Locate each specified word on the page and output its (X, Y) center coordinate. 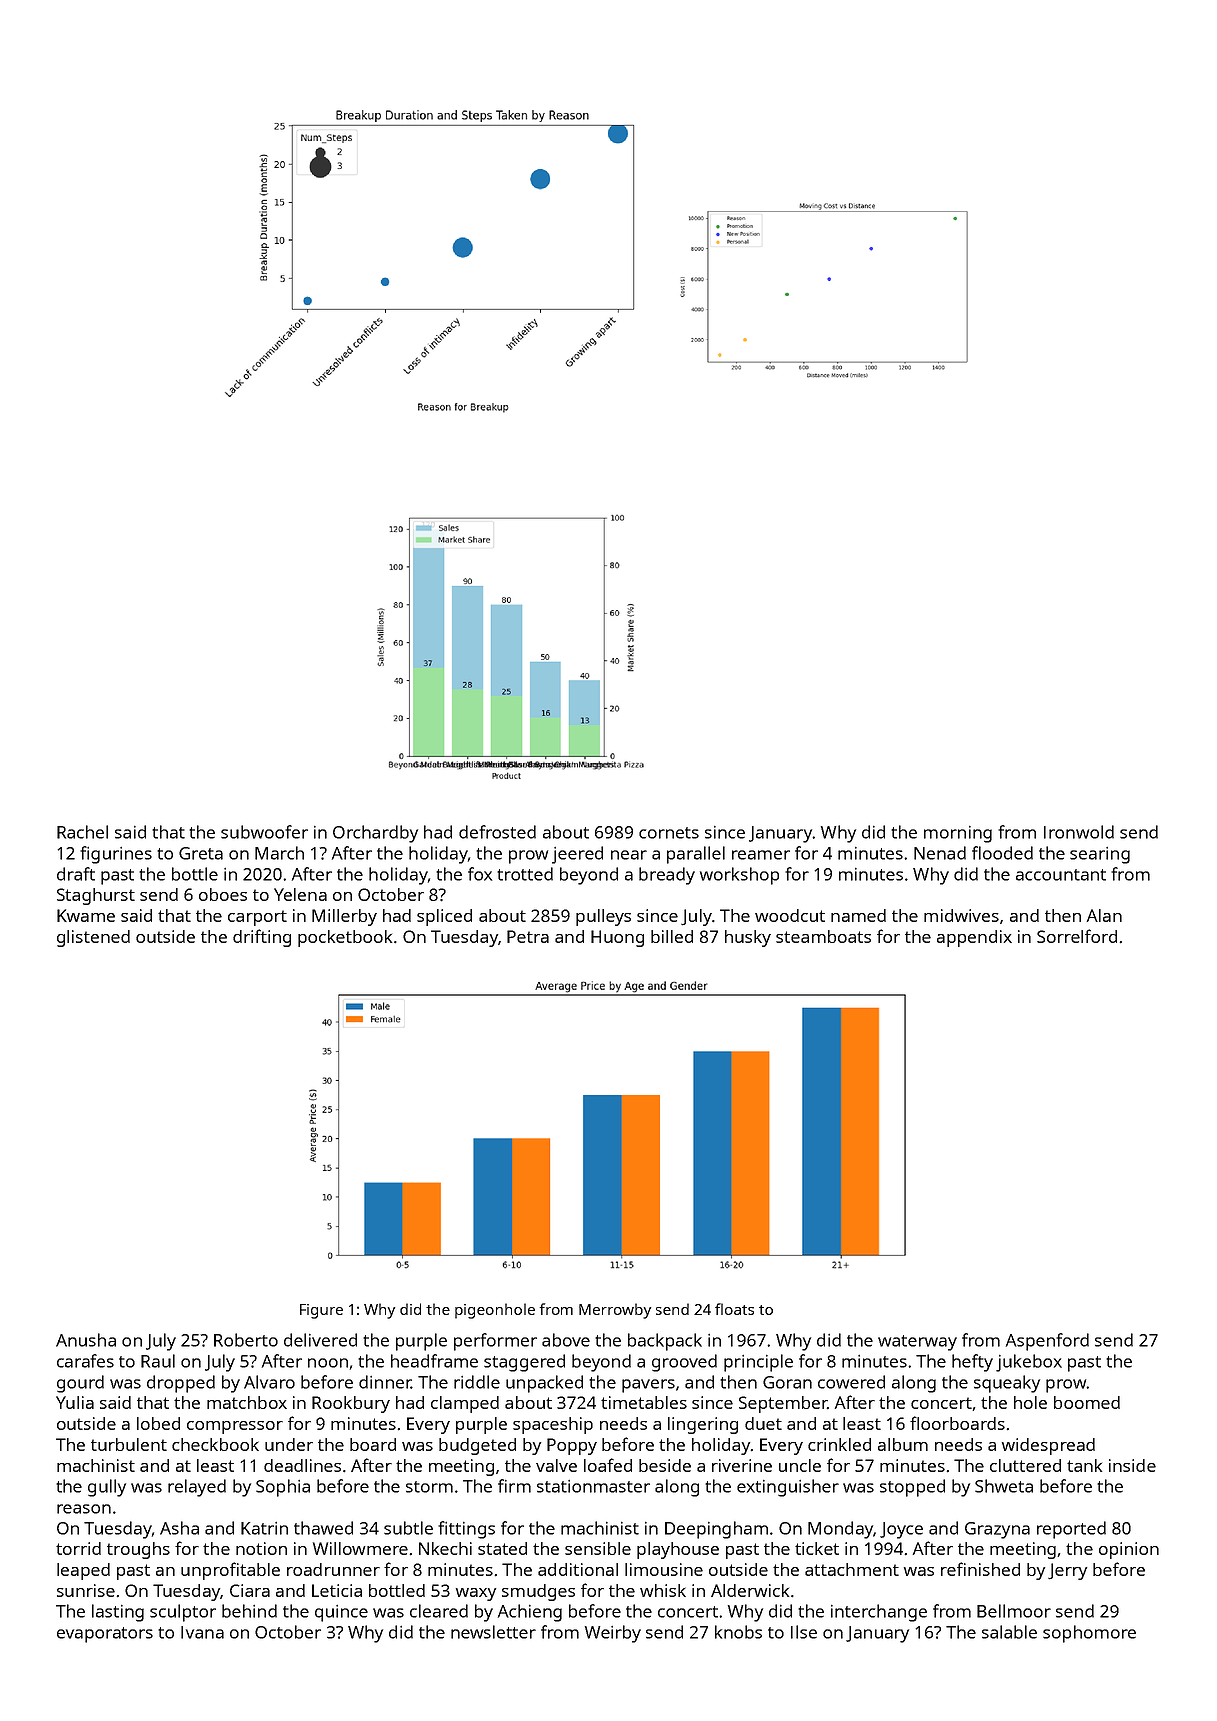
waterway (917, 1343)
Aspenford (1047, 1342)
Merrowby (615, 1311)
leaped (83, 1571)
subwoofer (264, 832)
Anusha (86, 1340)
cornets (669, 833)
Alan (1104, 915)
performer (495, 1342)
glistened (93, 938)
